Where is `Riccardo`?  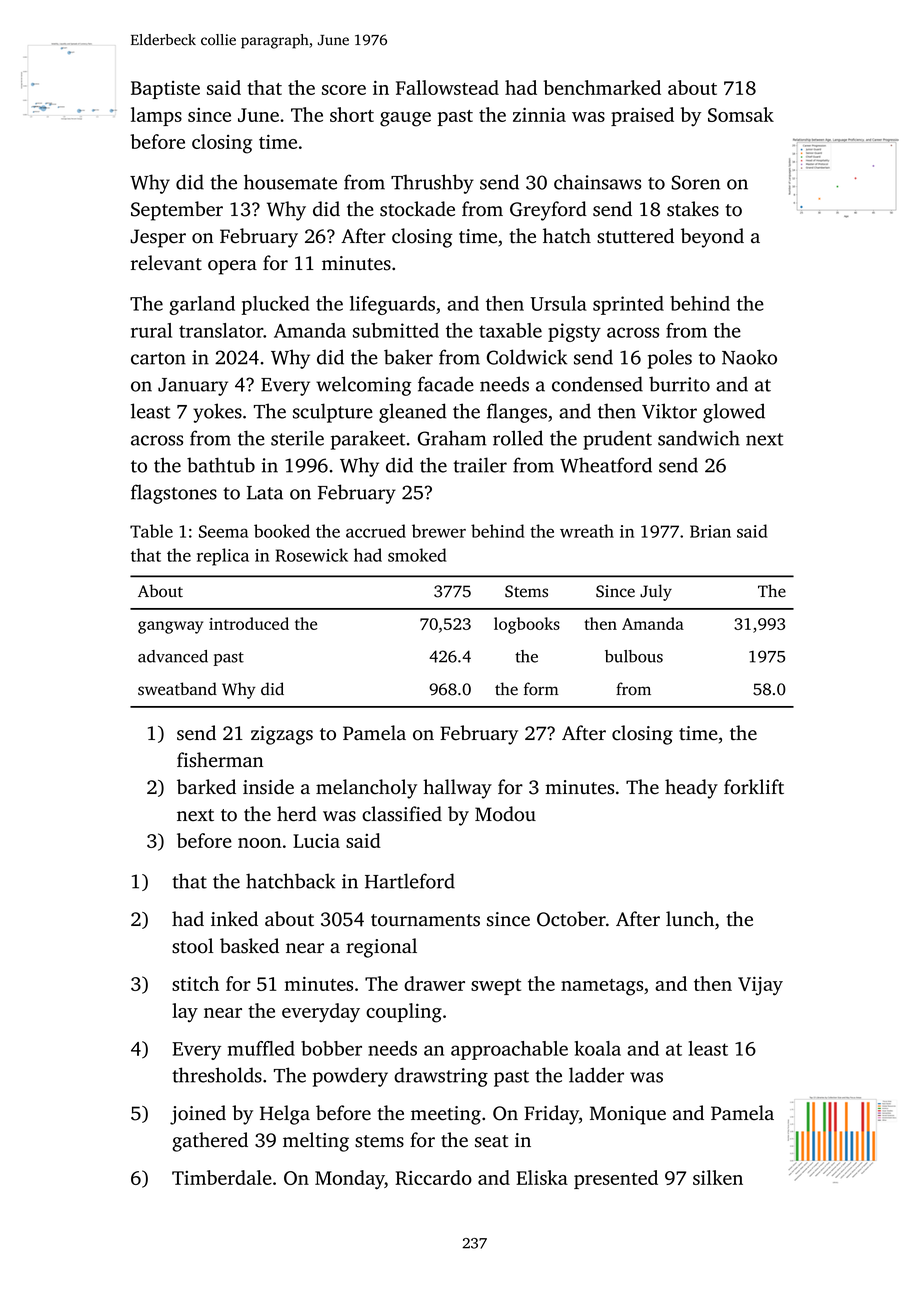
Riccardo is located at coordinates (433, 1177).
